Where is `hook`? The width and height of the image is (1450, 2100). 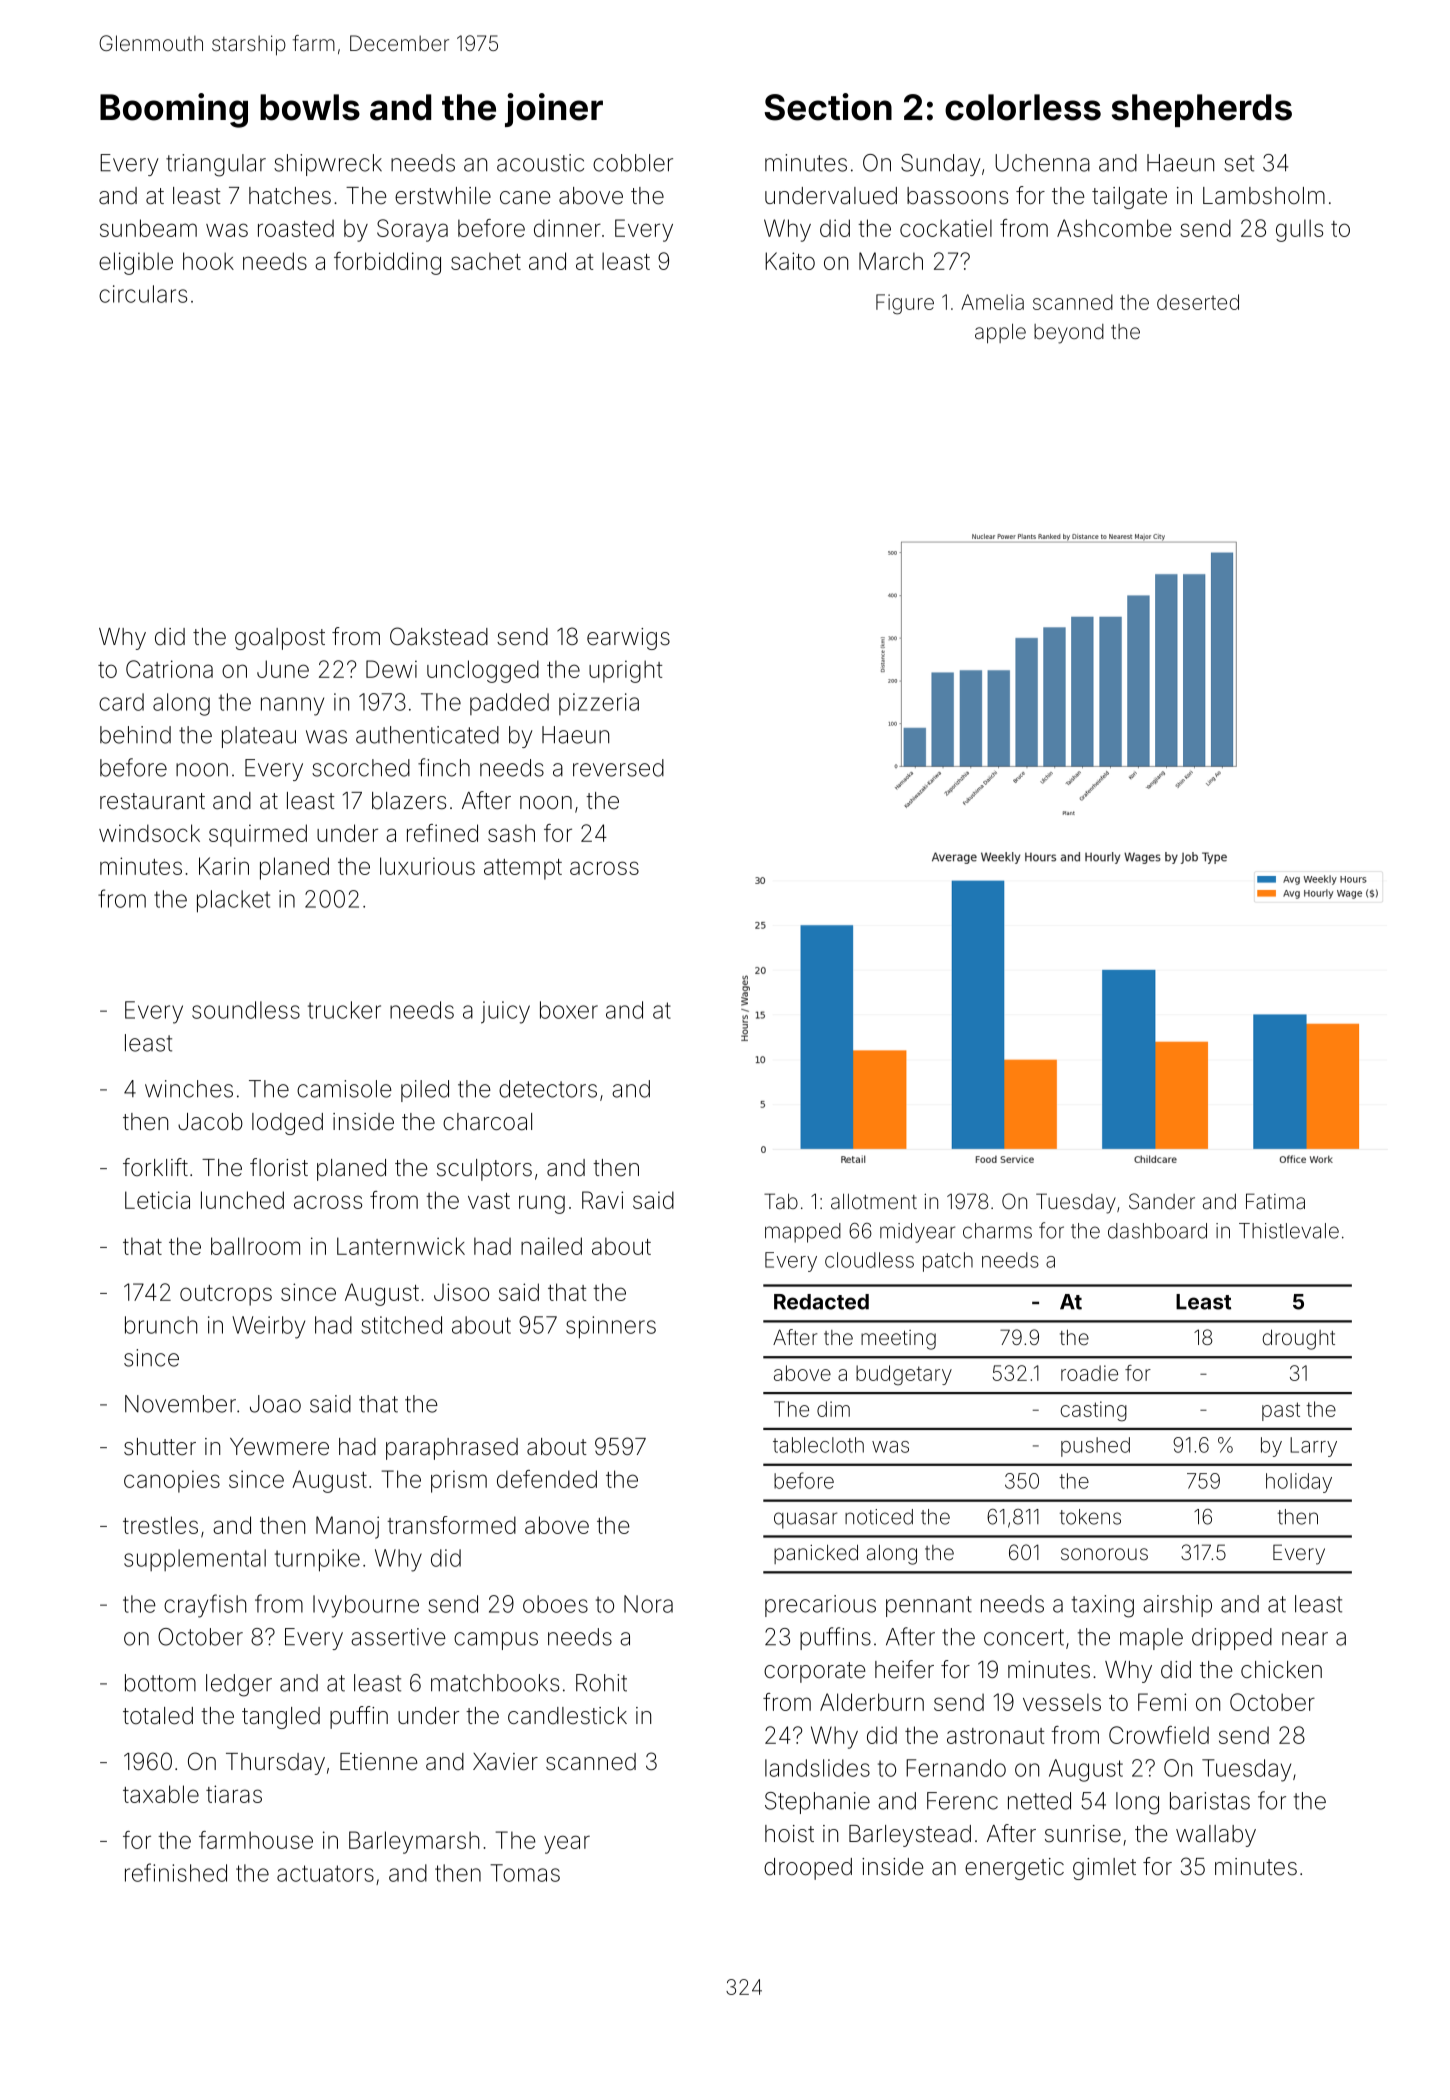
hook is located at coordinates (208, 261).
